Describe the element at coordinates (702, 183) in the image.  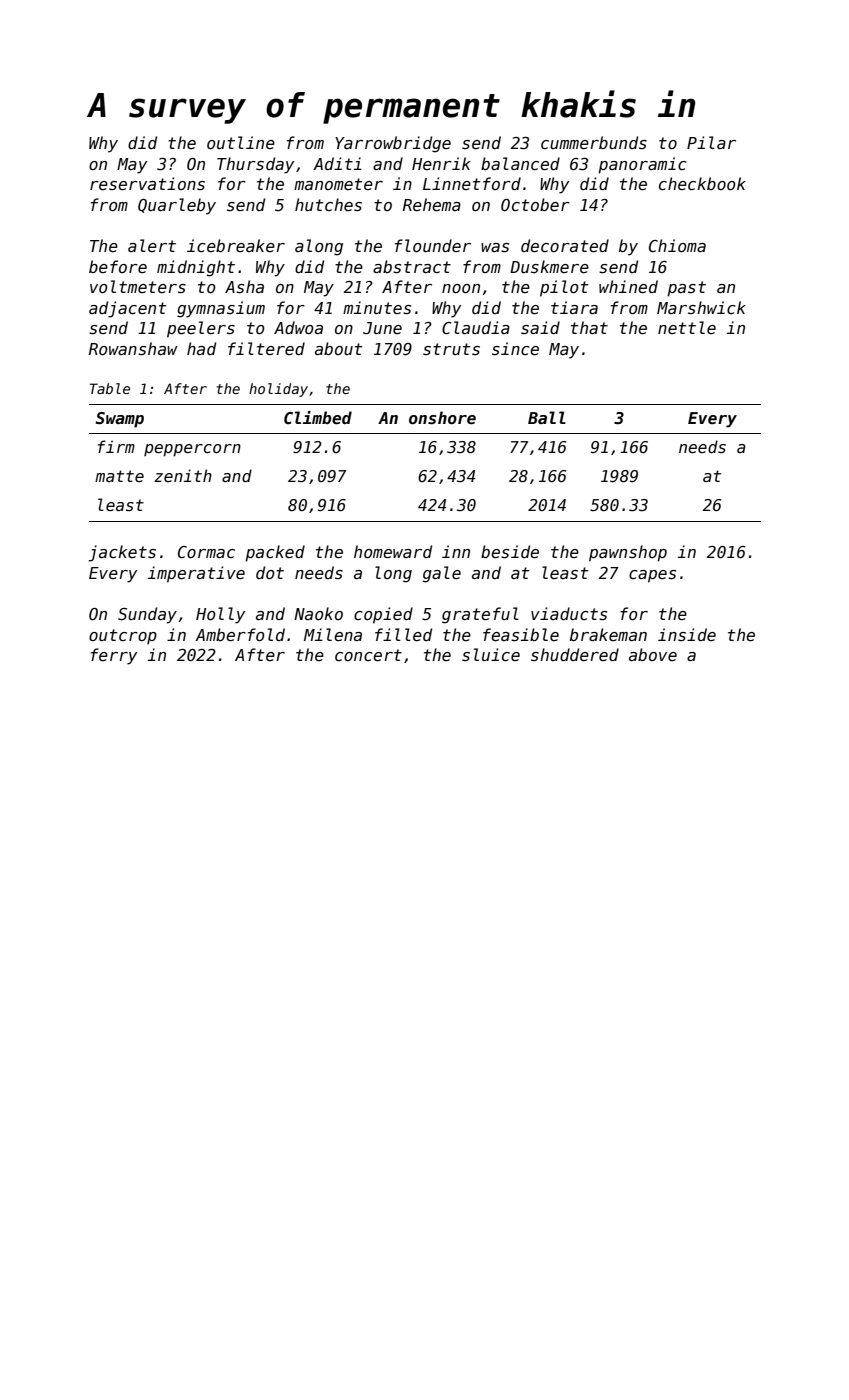
I see `checkbook` at that location.
